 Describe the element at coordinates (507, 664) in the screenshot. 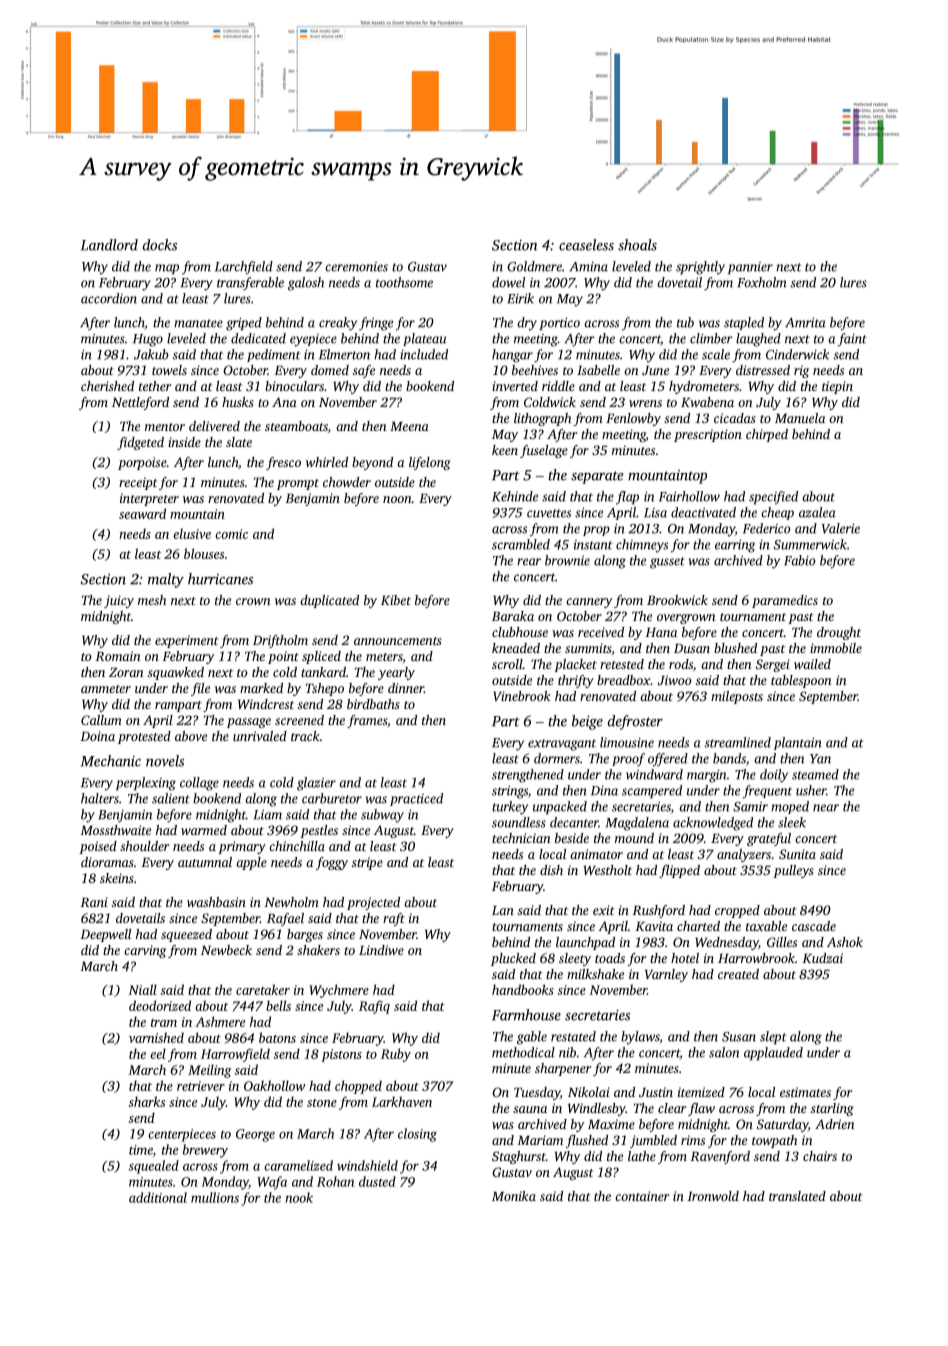

I see `scroll` at that location.
